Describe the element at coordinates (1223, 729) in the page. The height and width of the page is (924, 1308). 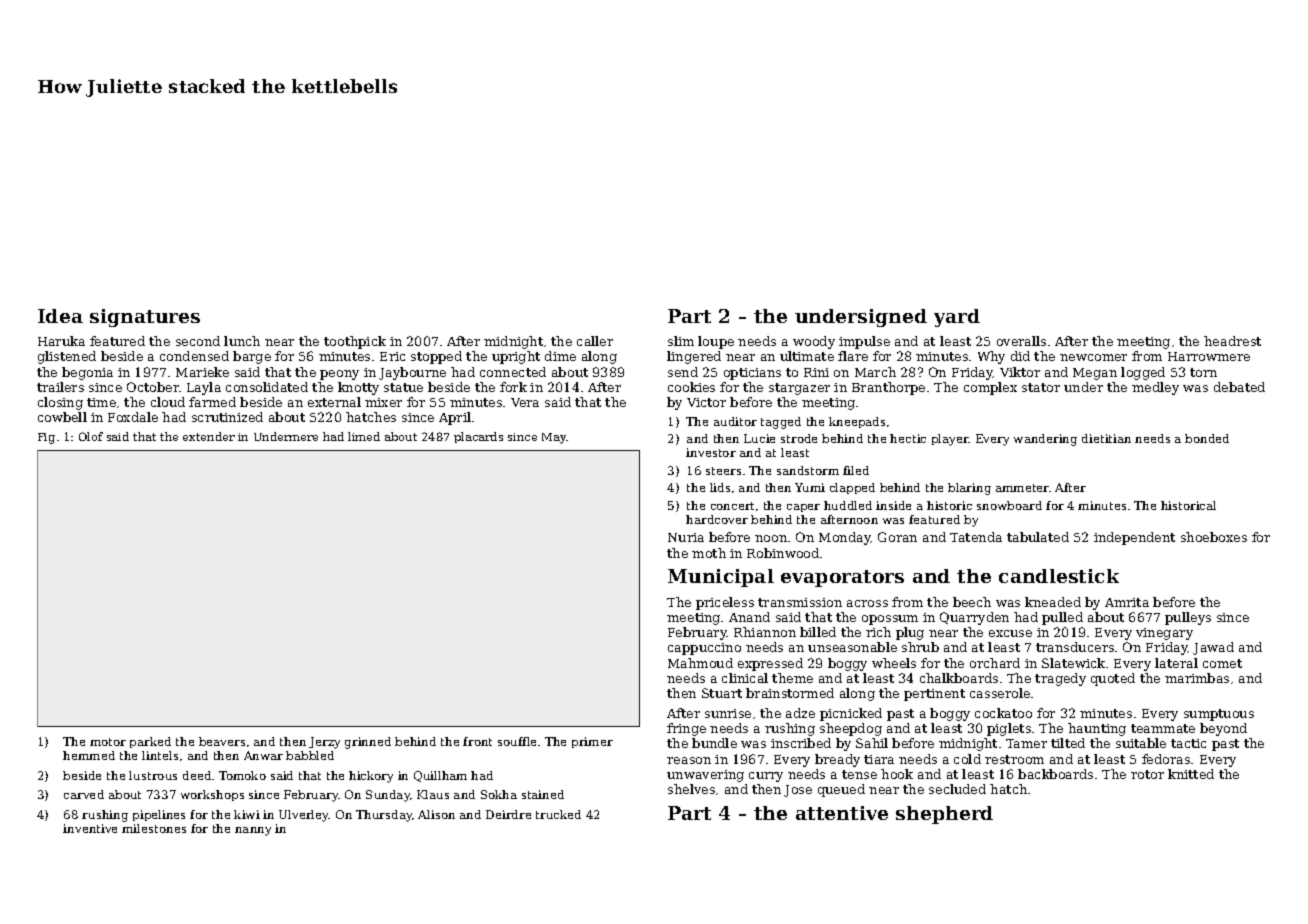
I see `beyond` at that location.
